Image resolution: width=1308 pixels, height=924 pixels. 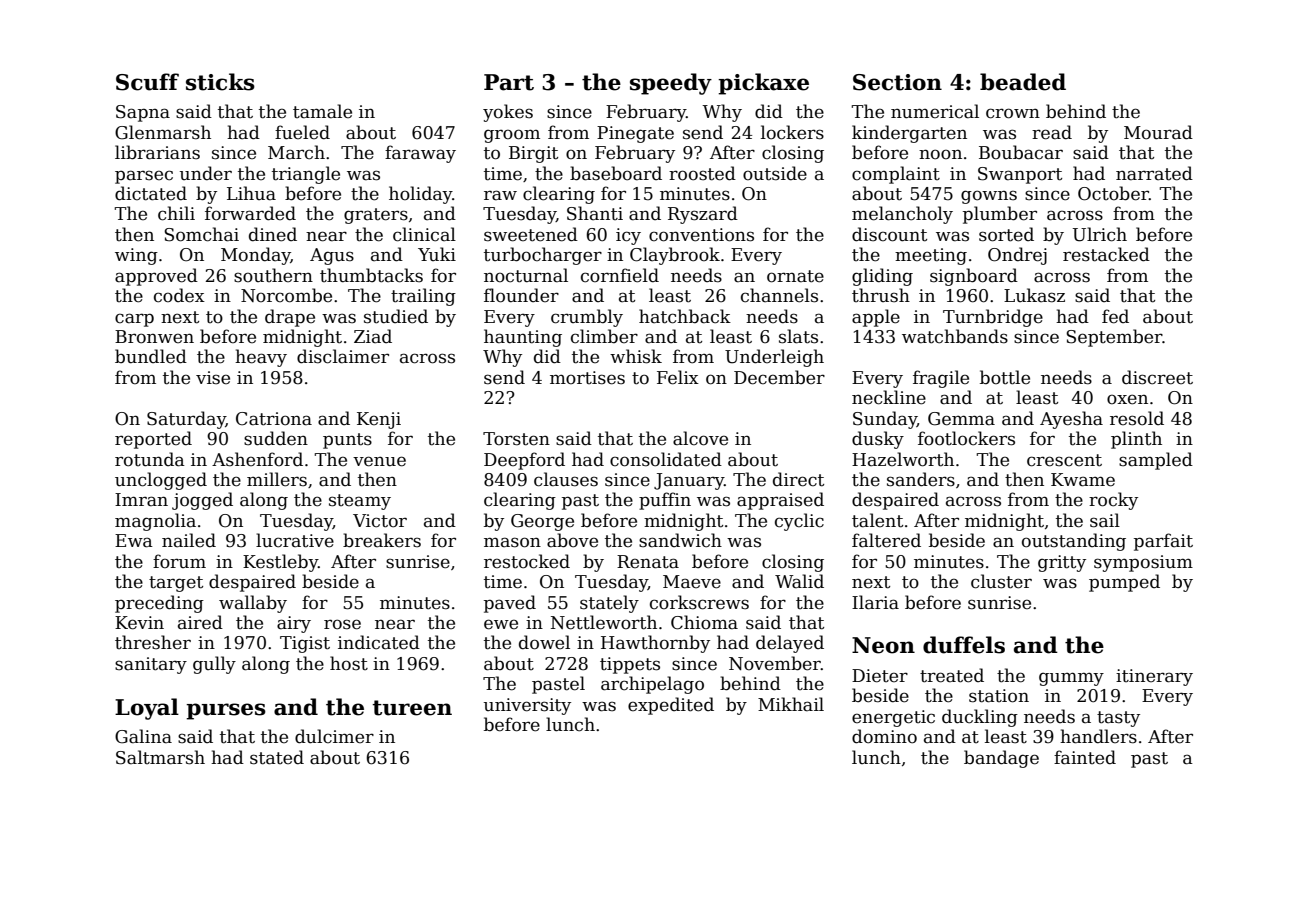 What do you see at coordinates (226, 711) in the page?
I see `purses` at bounding box center [226, 711].
